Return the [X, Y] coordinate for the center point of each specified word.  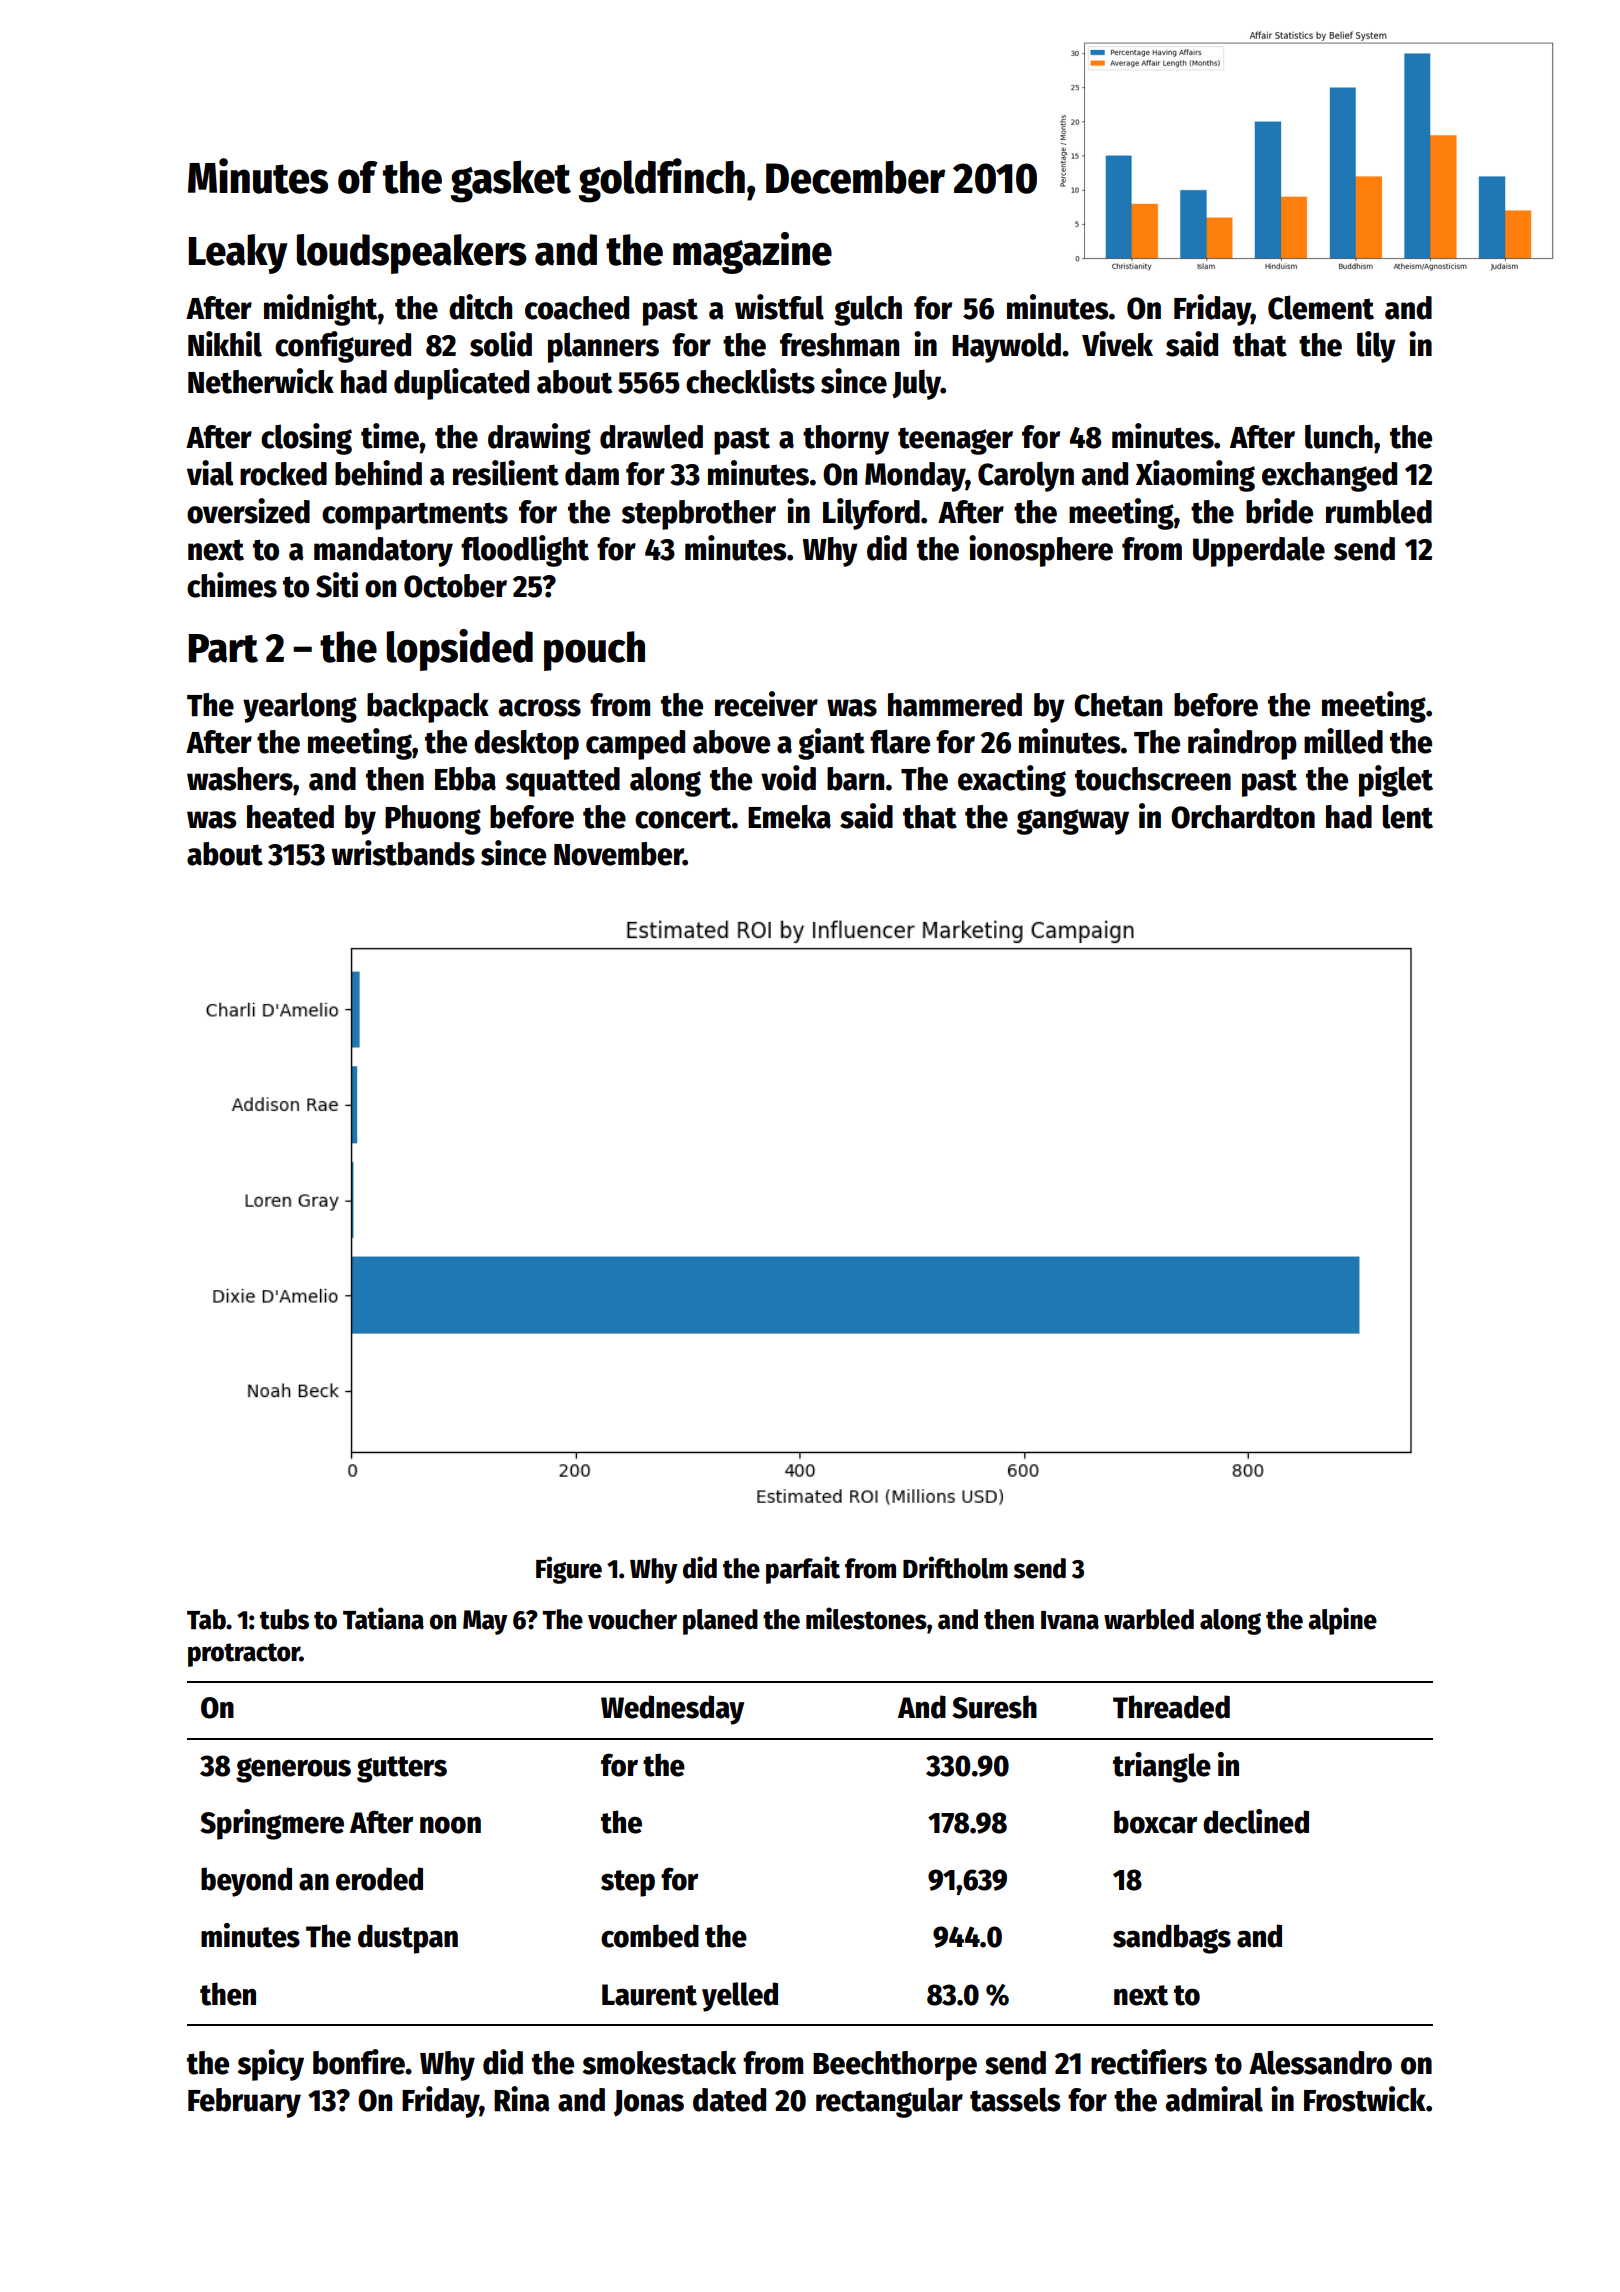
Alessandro [1320, 2062]
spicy [271, 2065]
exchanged [1329, 477]
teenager [955, 441]
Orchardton [1243, 817]
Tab [206, 1619]
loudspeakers [412, 254]
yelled [740, 1997]
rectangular [889, 2103]
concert [683, 818]
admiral [1214, 2099]
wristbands [403, 853]
